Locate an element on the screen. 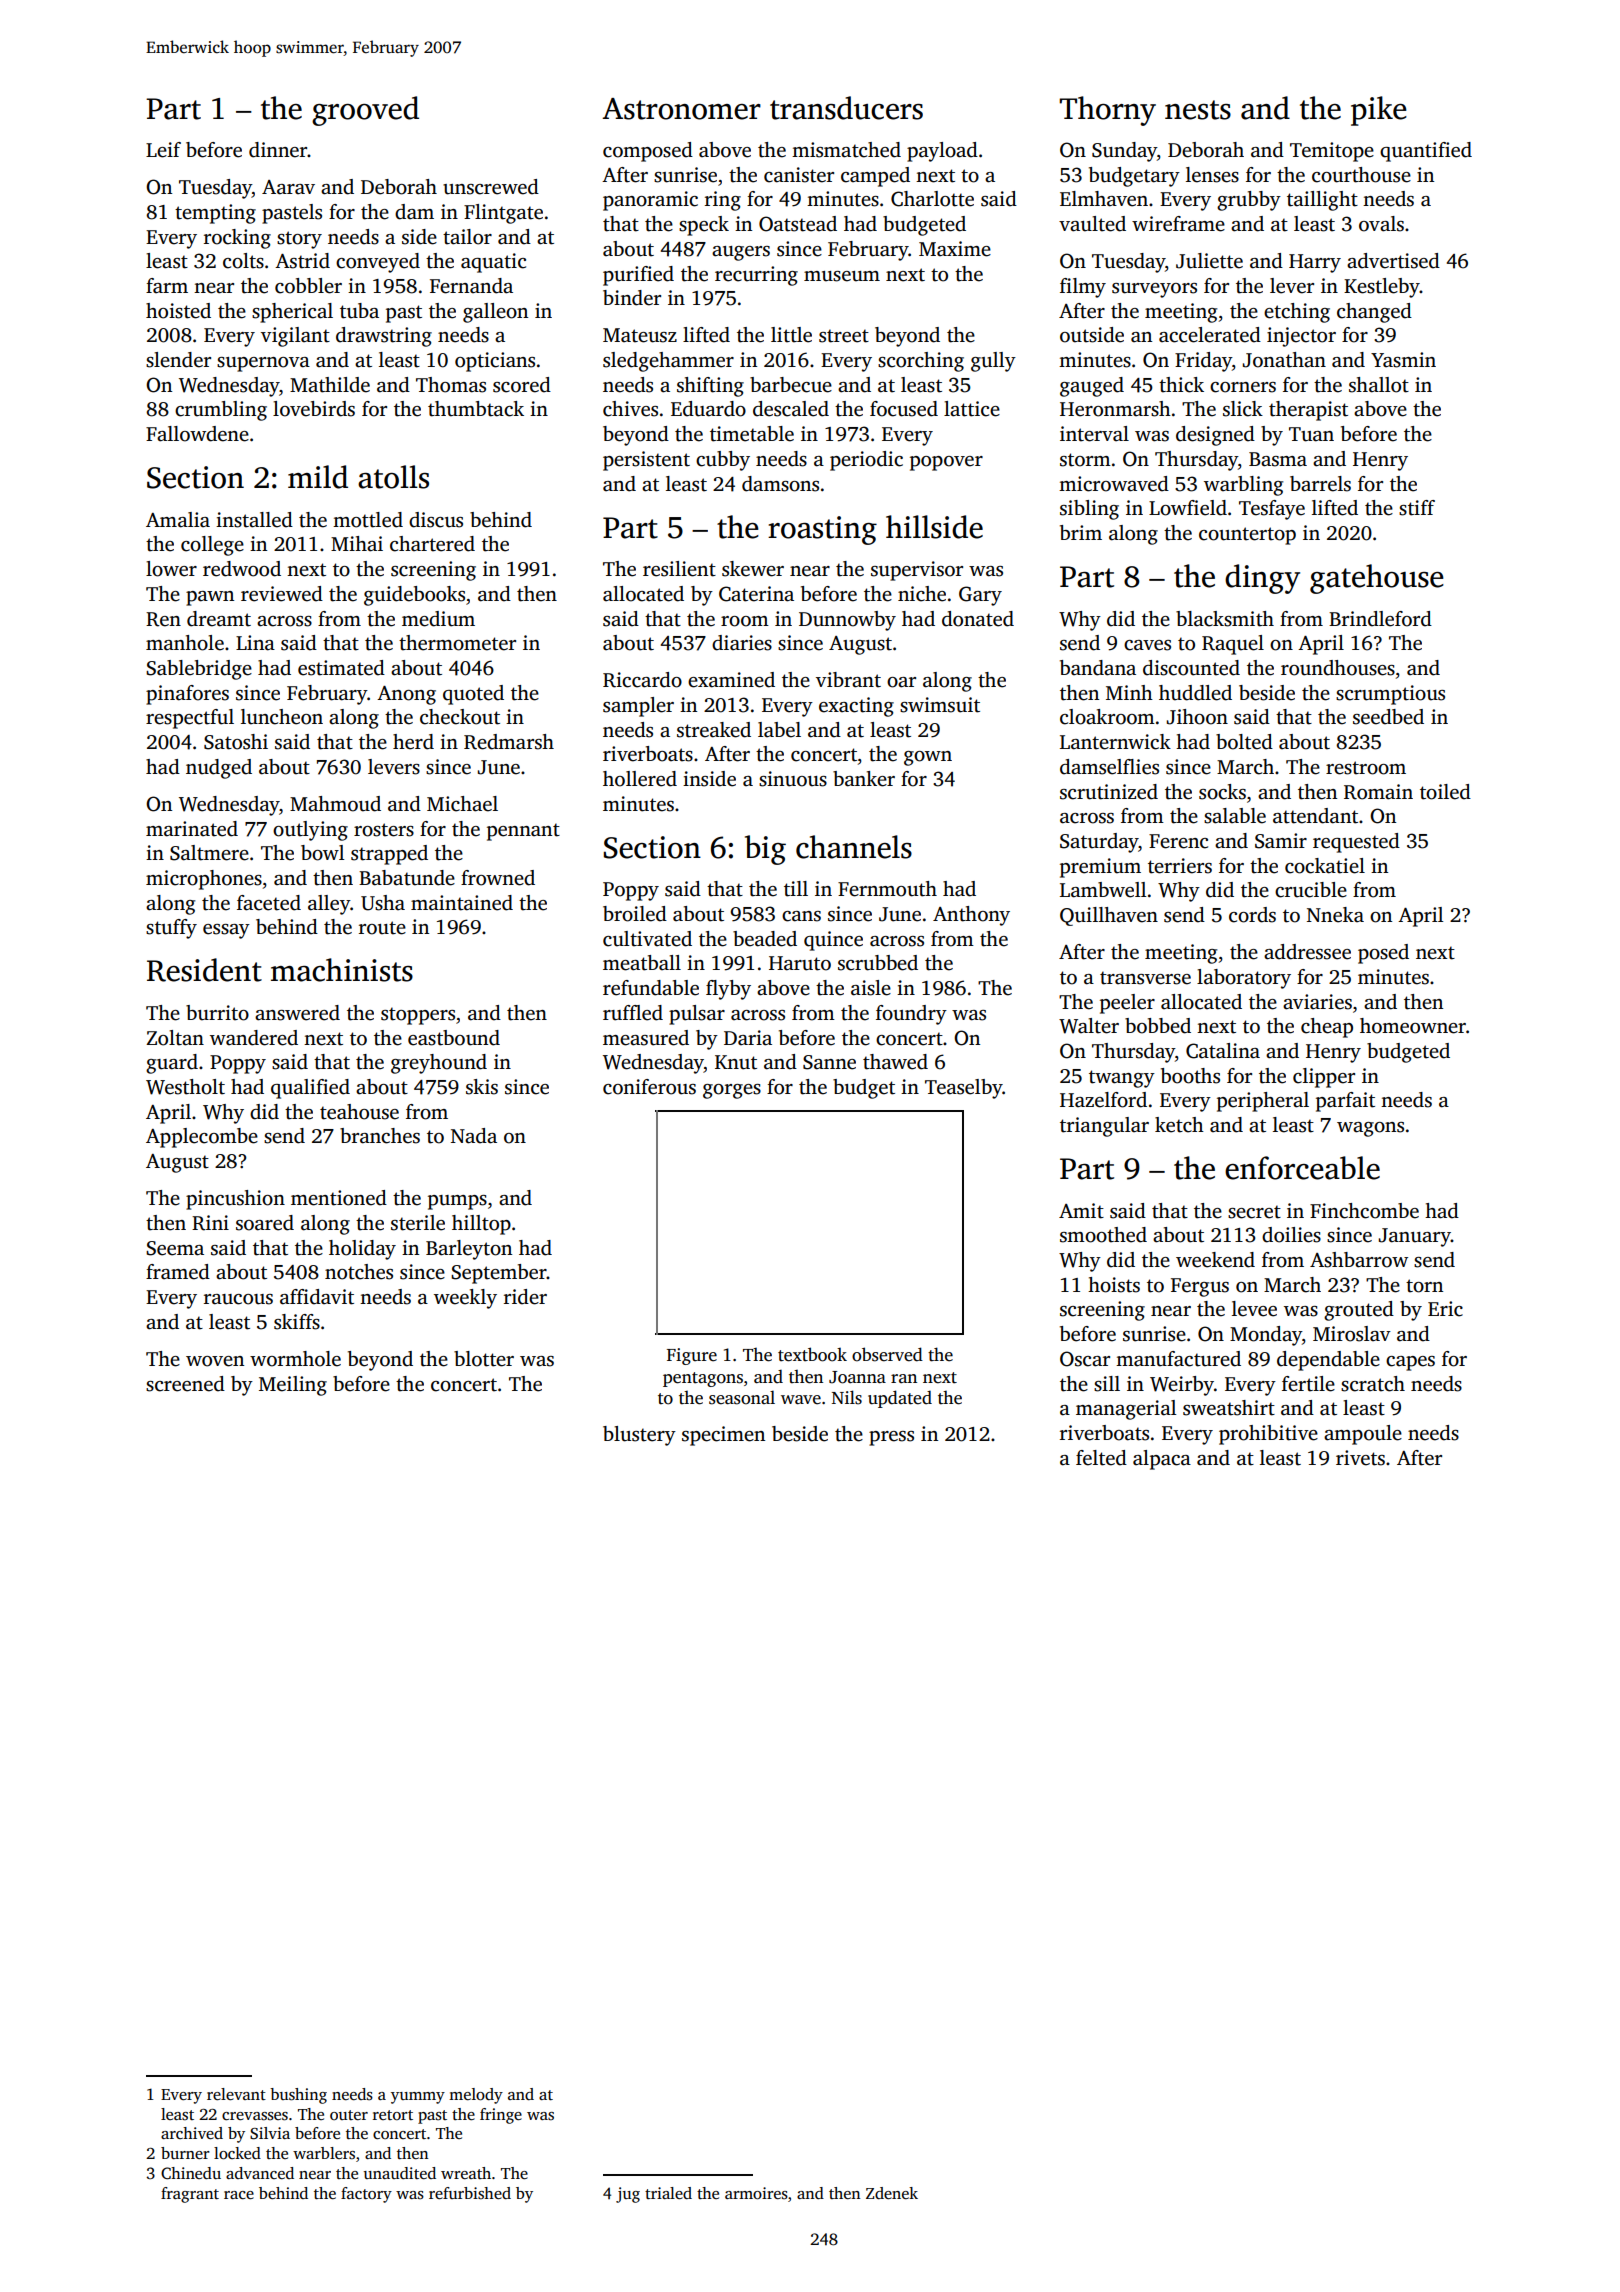  melody is located at coordinates (476, 2096).
